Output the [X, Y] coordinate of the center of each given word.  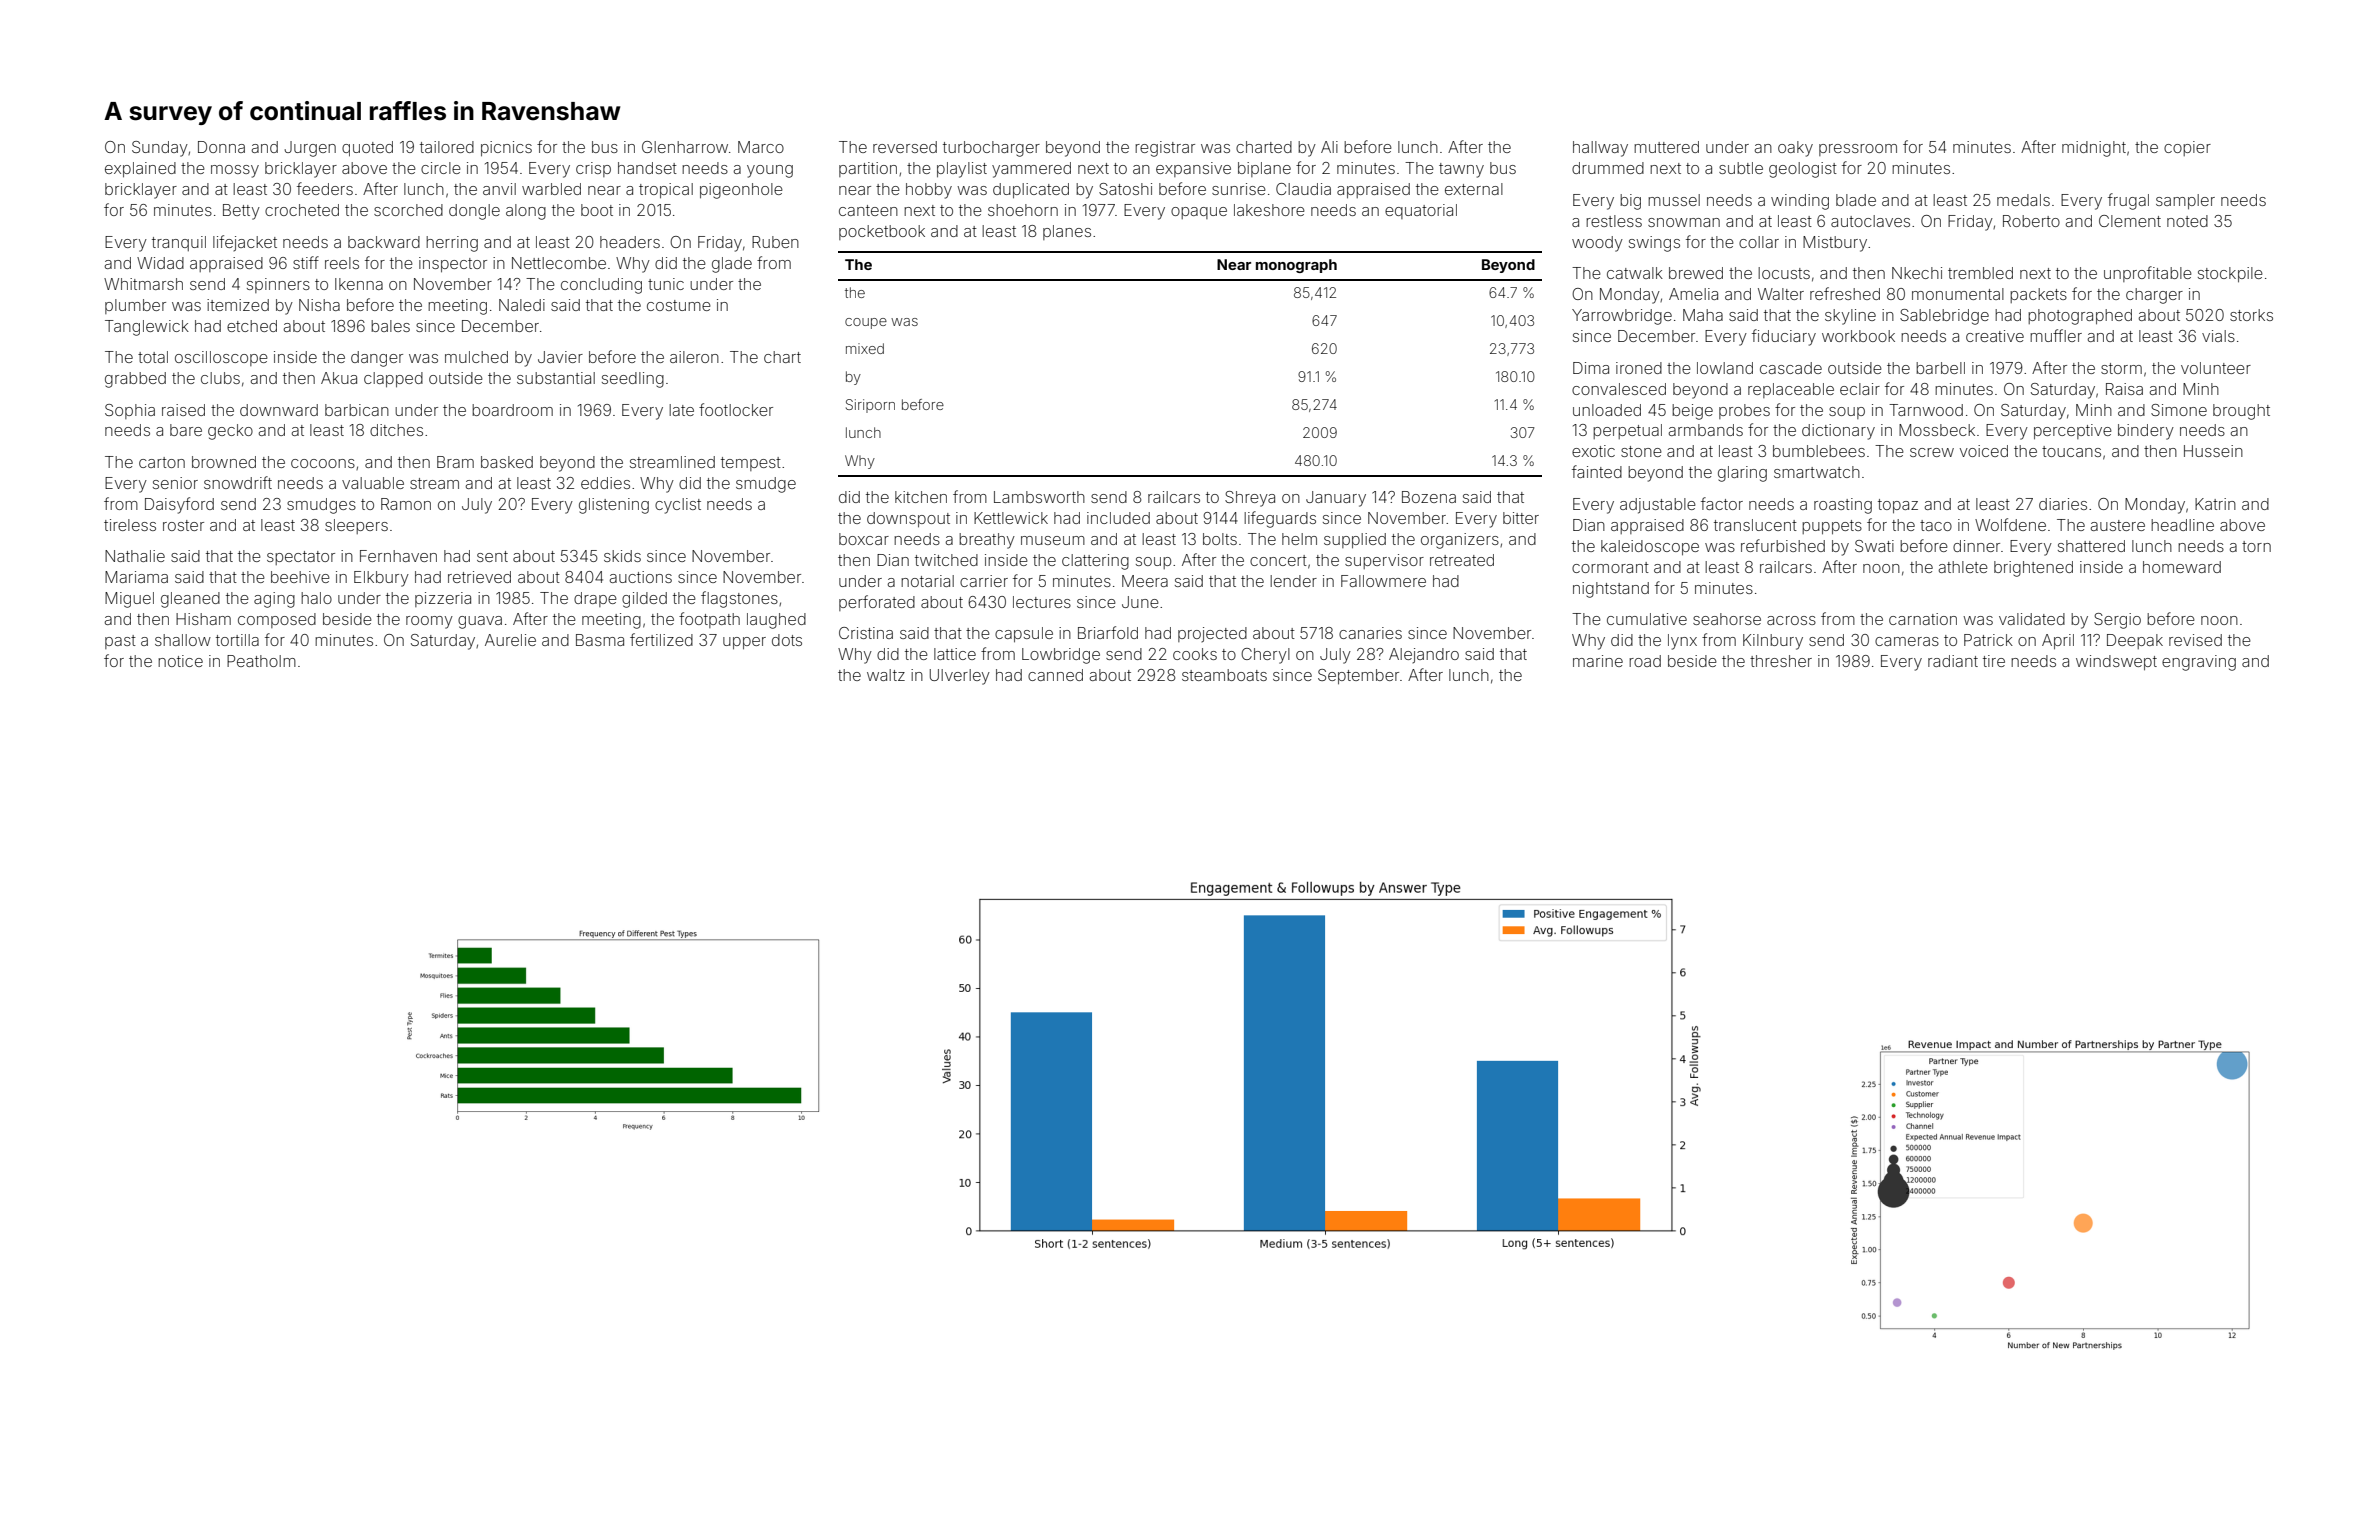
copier [2187, 148]
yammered [1031, 170]
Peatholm [261, 661]
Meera [1145, 581]
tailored [447, 147]
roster [183, 525]
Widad [160, 263]
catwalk [1635, 273]
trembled [1980, 273]
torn [2256, 546]
